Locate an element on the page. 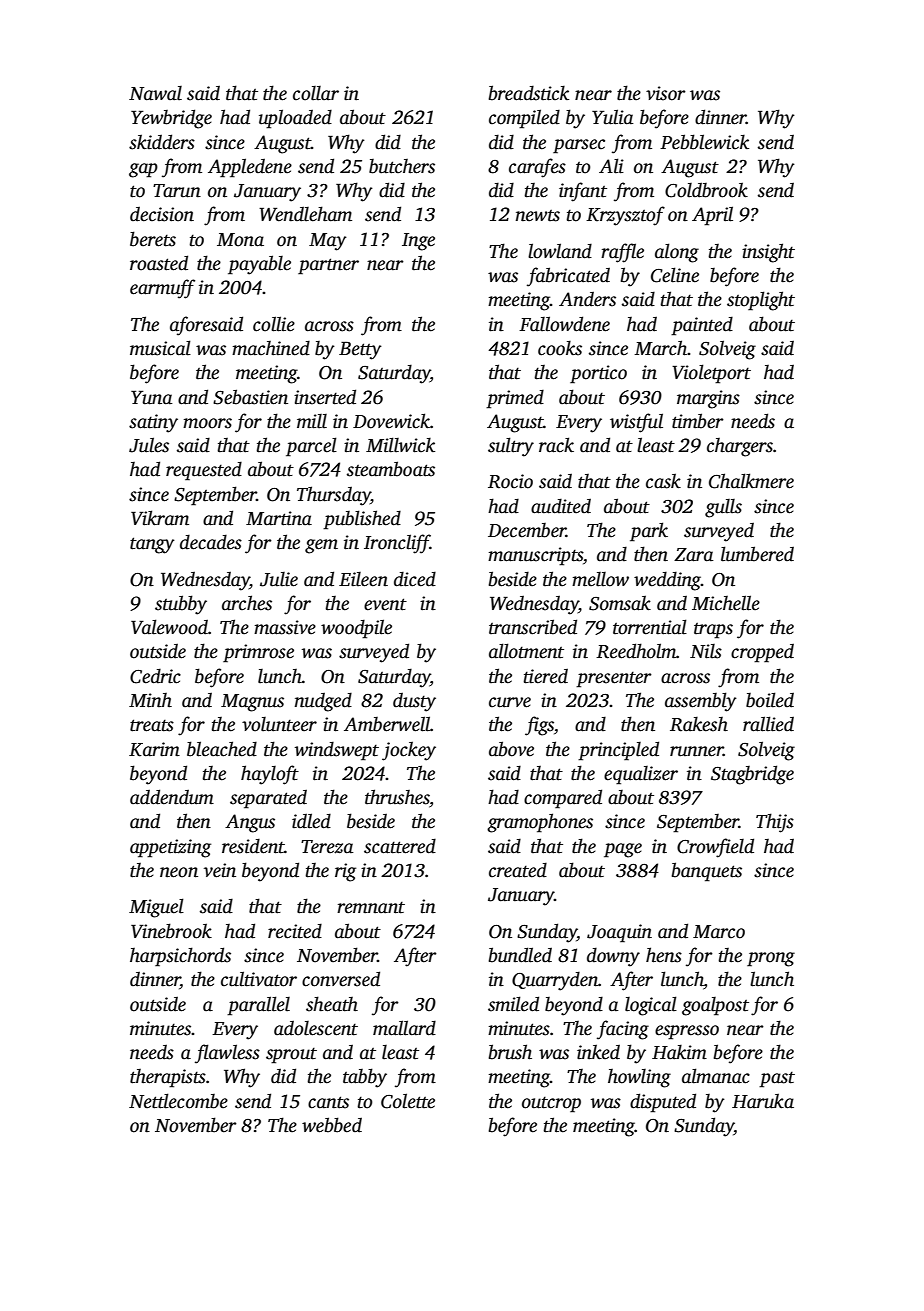  flawless is located at coordinates (227, 1054).
